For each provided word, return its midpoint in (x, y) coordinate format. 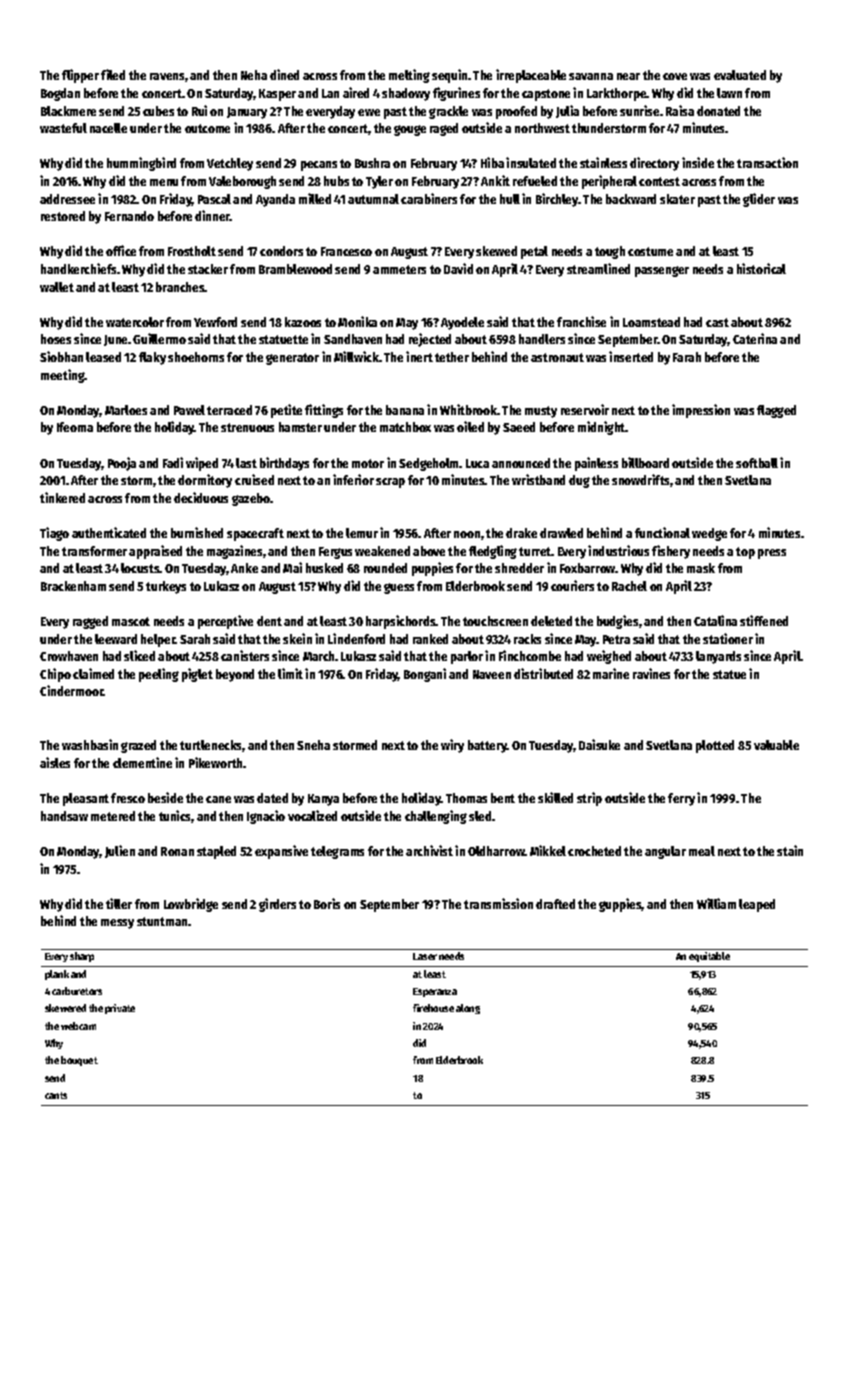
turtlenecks (211, 746)
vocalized (312, 815)
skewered (65, 1008)
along (468, 1009)
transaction (767, 162)
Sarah (195, 639)
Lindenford (356, 638)
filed (113, 74)
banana (405, 410)
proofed (516, 112)
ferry (681, 799)
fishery (671, 552)
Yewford (215, 322)
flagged (776, 411)
